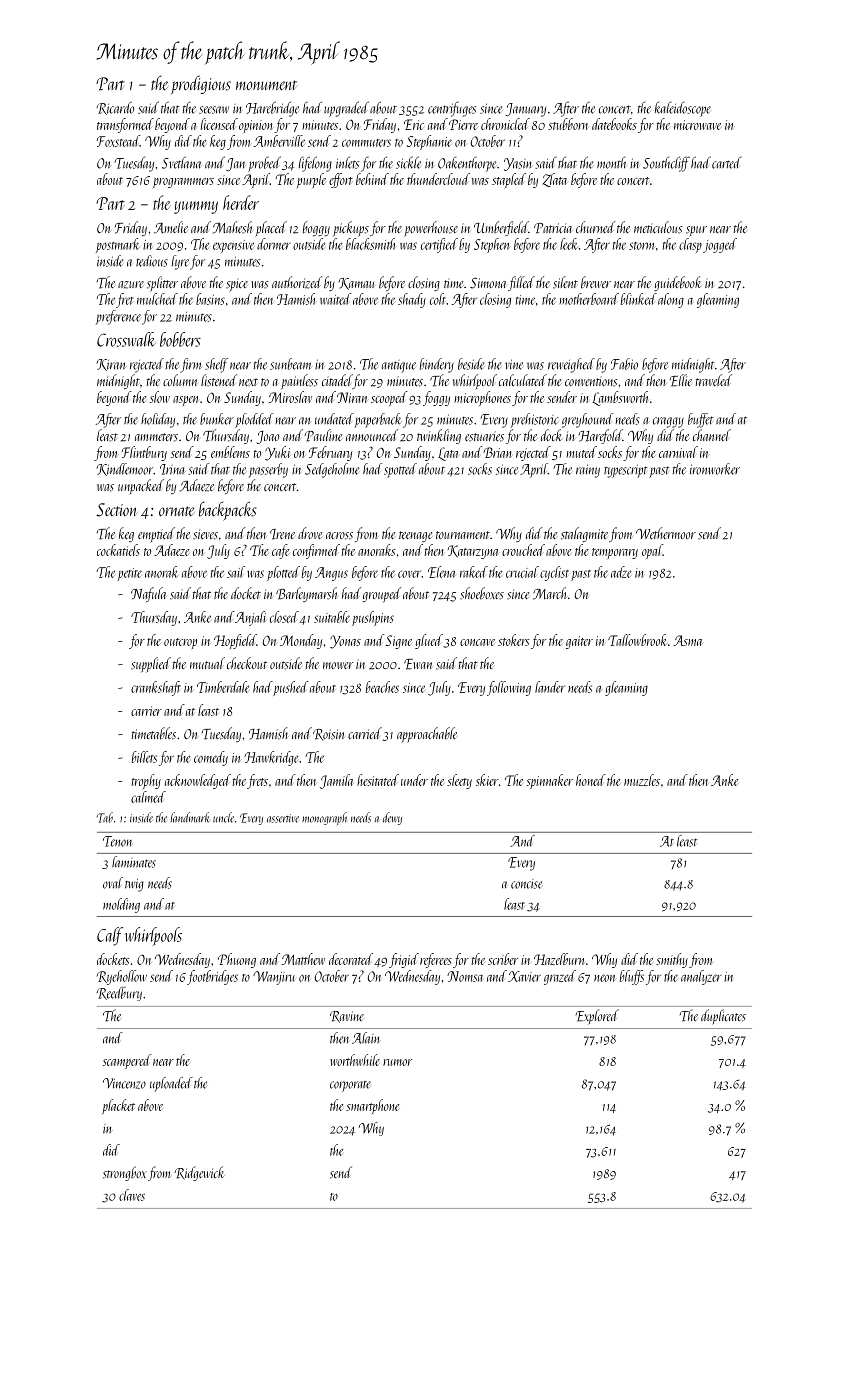 Image resolution: width=849 pixels, height=1400 pixels. What do you see at coordinates (111, 365) in the document?
I see `Kiran` at bounding box center [111, 365].
